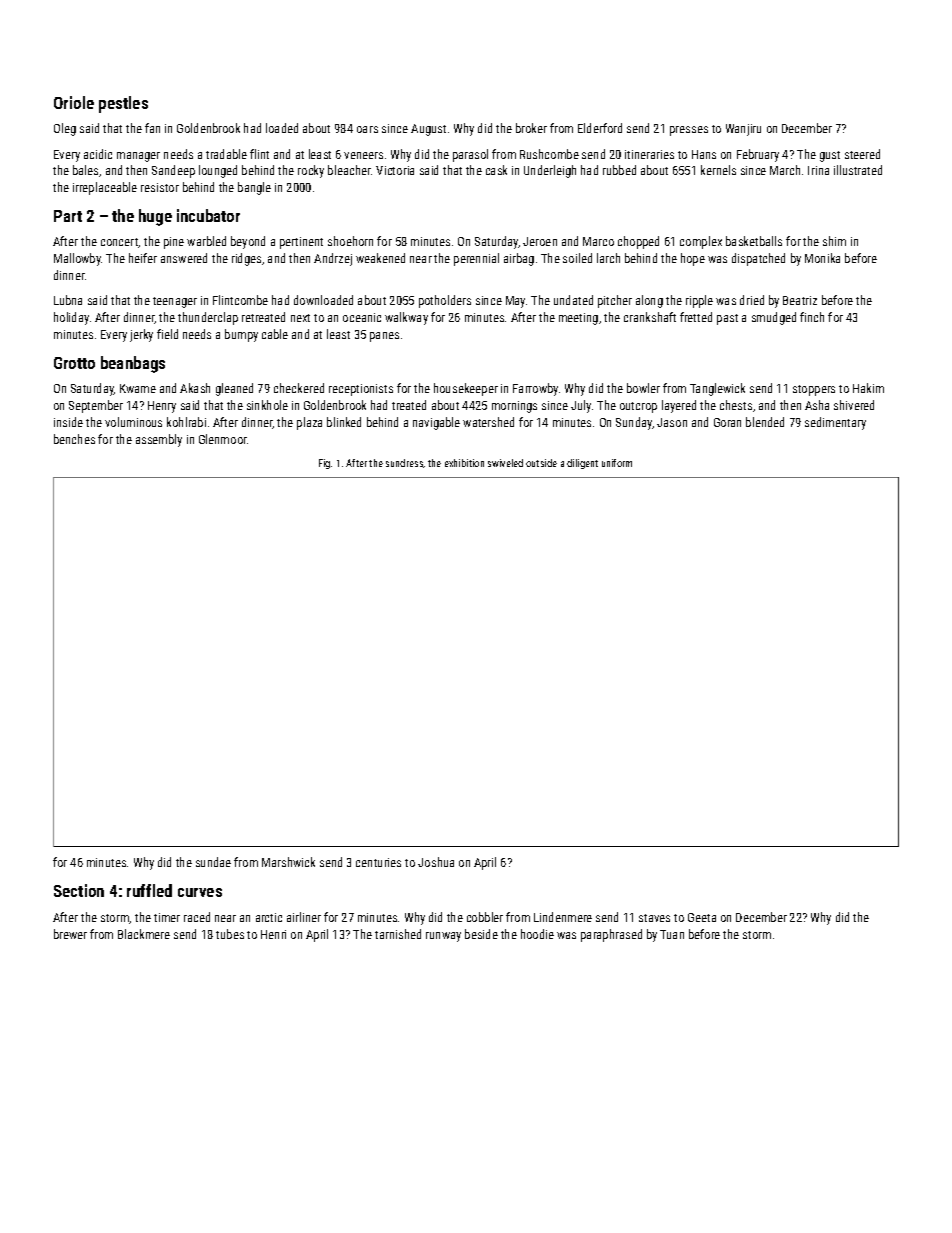 Image resolution: width=952 pixels, height=1233 pixels. What do you see at coordinates (702, 917) in the screenshot?
I see `Geeta` at bounding box center [702, 917].
